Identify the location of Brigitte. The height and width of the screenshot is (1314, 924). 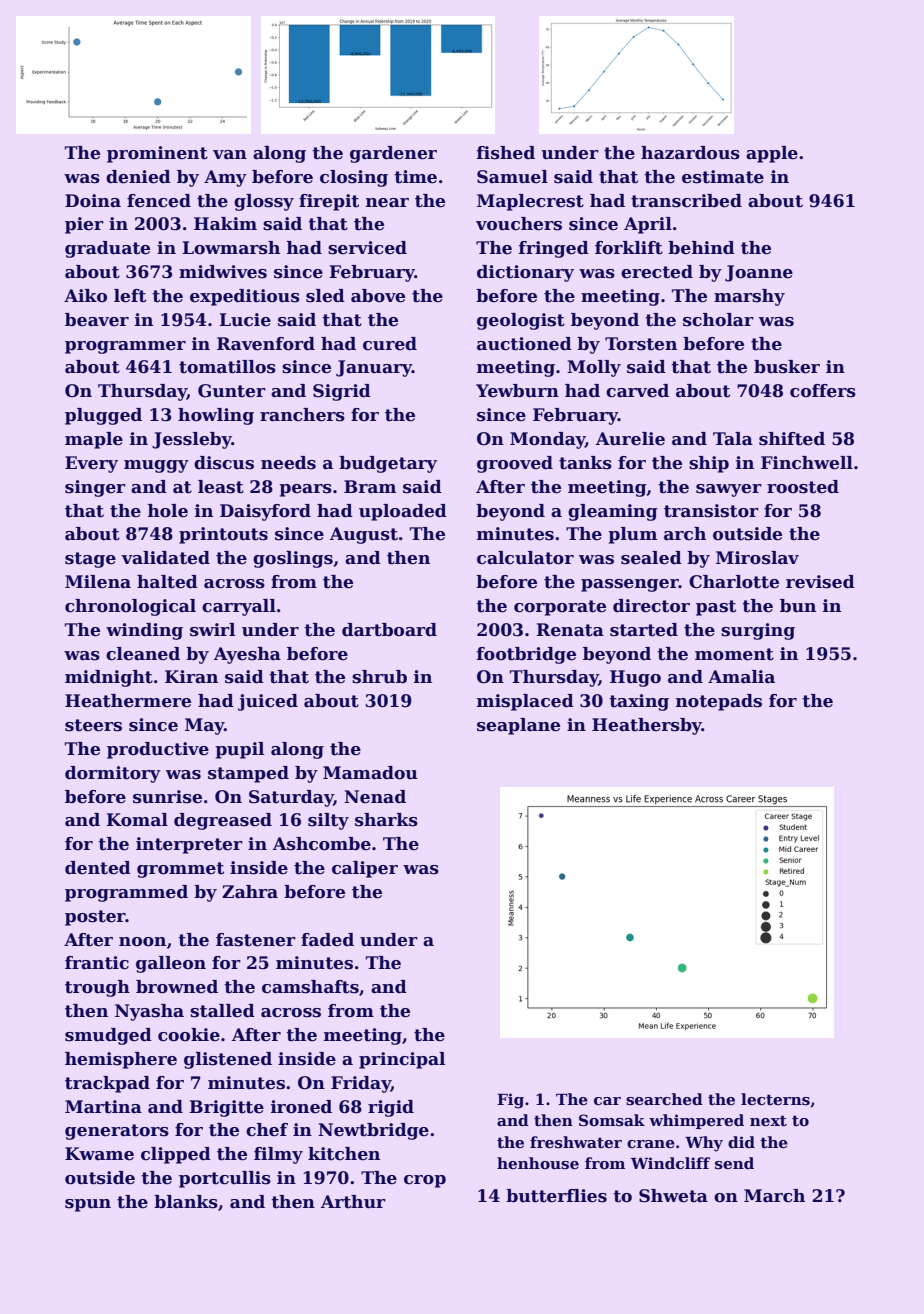
(226, 1108).
